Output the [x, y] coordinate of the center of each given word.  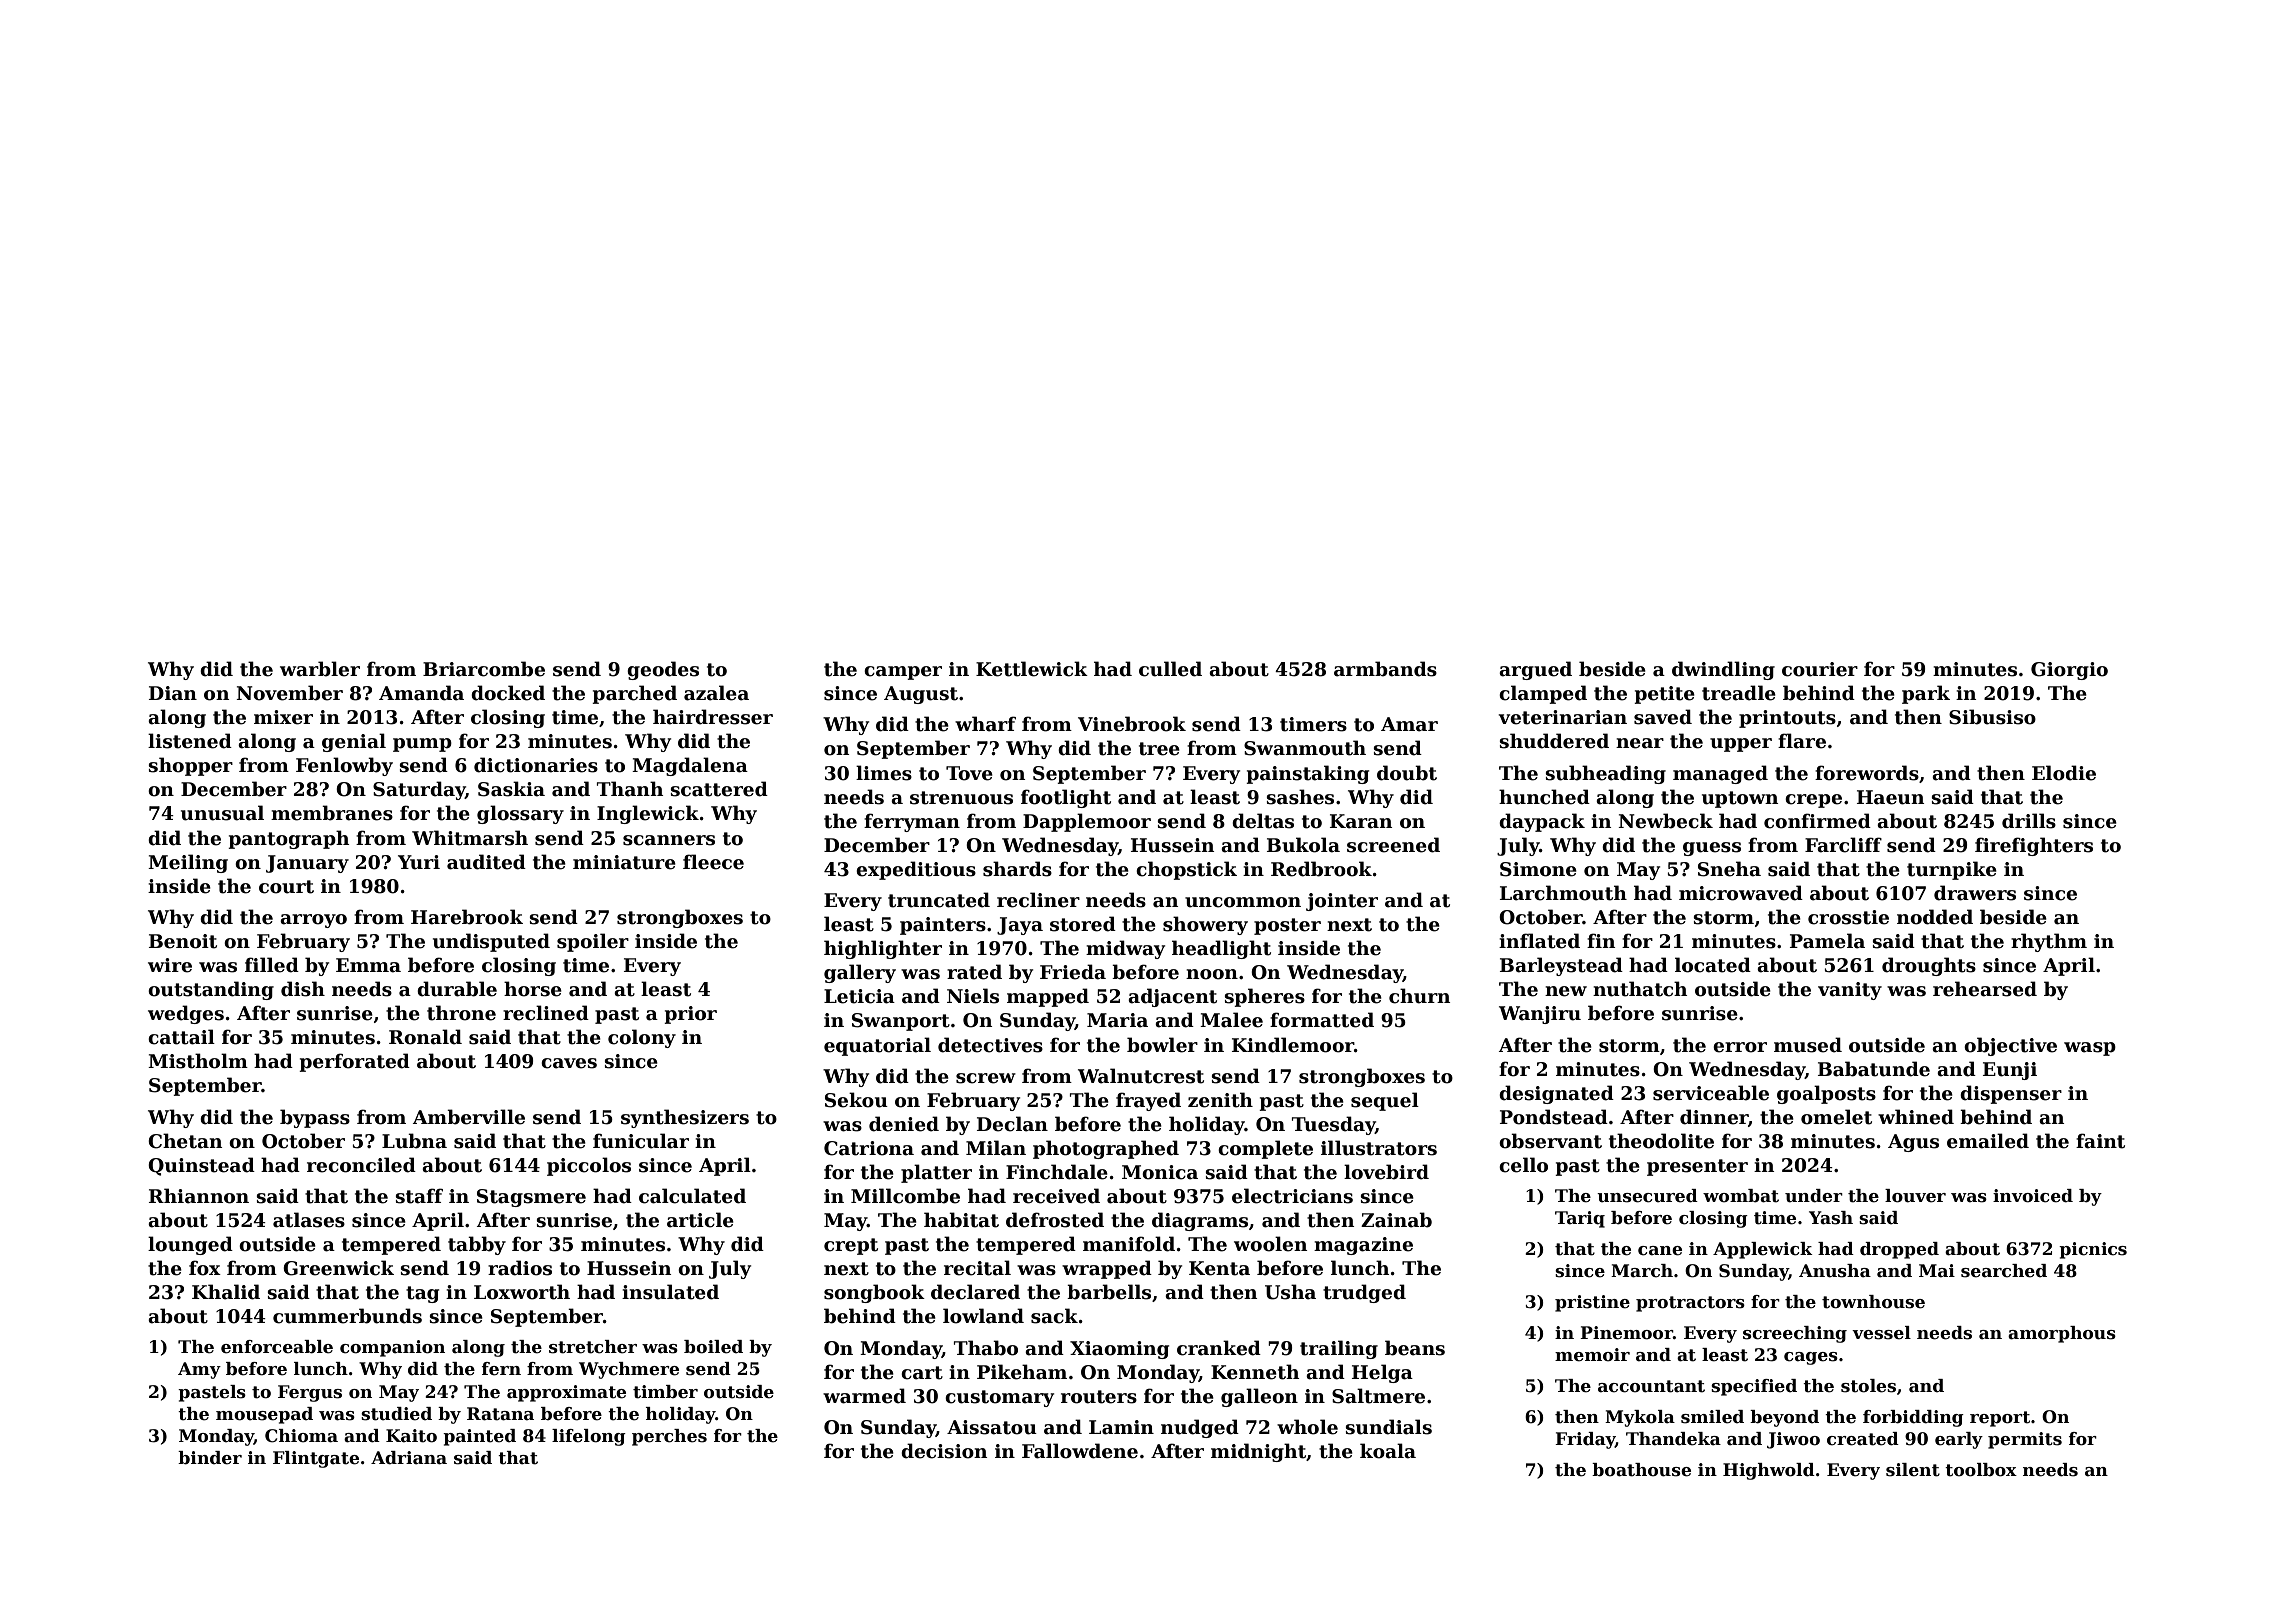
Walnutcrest [1141, 1076]
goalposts [1826, 1094]
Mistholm [198, 1061]
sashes [1300, 797]
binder [210, 1458]
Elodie [2064, 773]
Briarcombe [484, 669]
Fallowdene [1080, 1451]
